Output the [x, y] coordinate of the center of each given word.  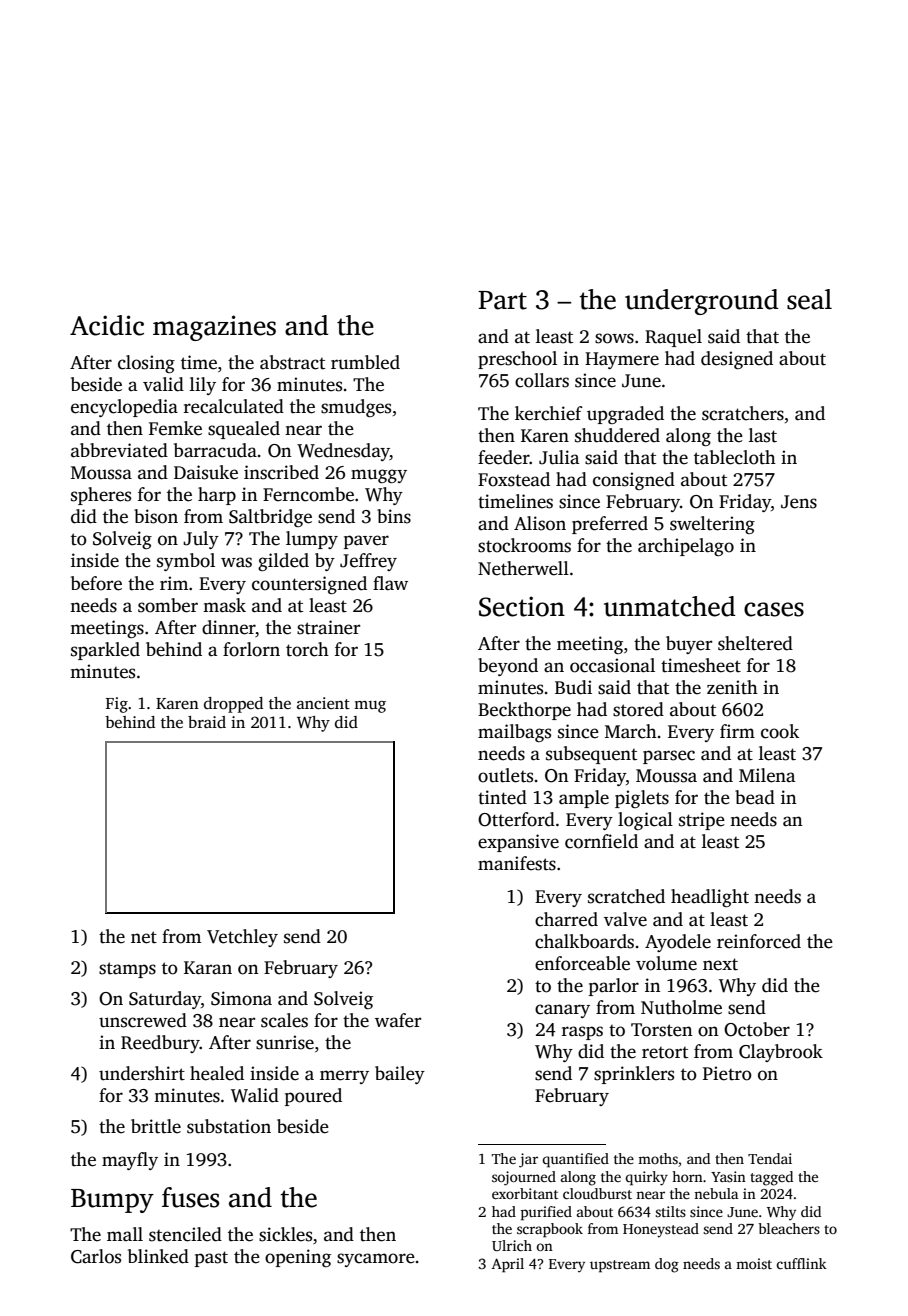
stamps [127, 970]
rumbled [365, 362]
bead [755, 797]
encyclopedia [124, 408]
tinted [502, 797]
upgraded [625, 415]
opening [298, 1258]
